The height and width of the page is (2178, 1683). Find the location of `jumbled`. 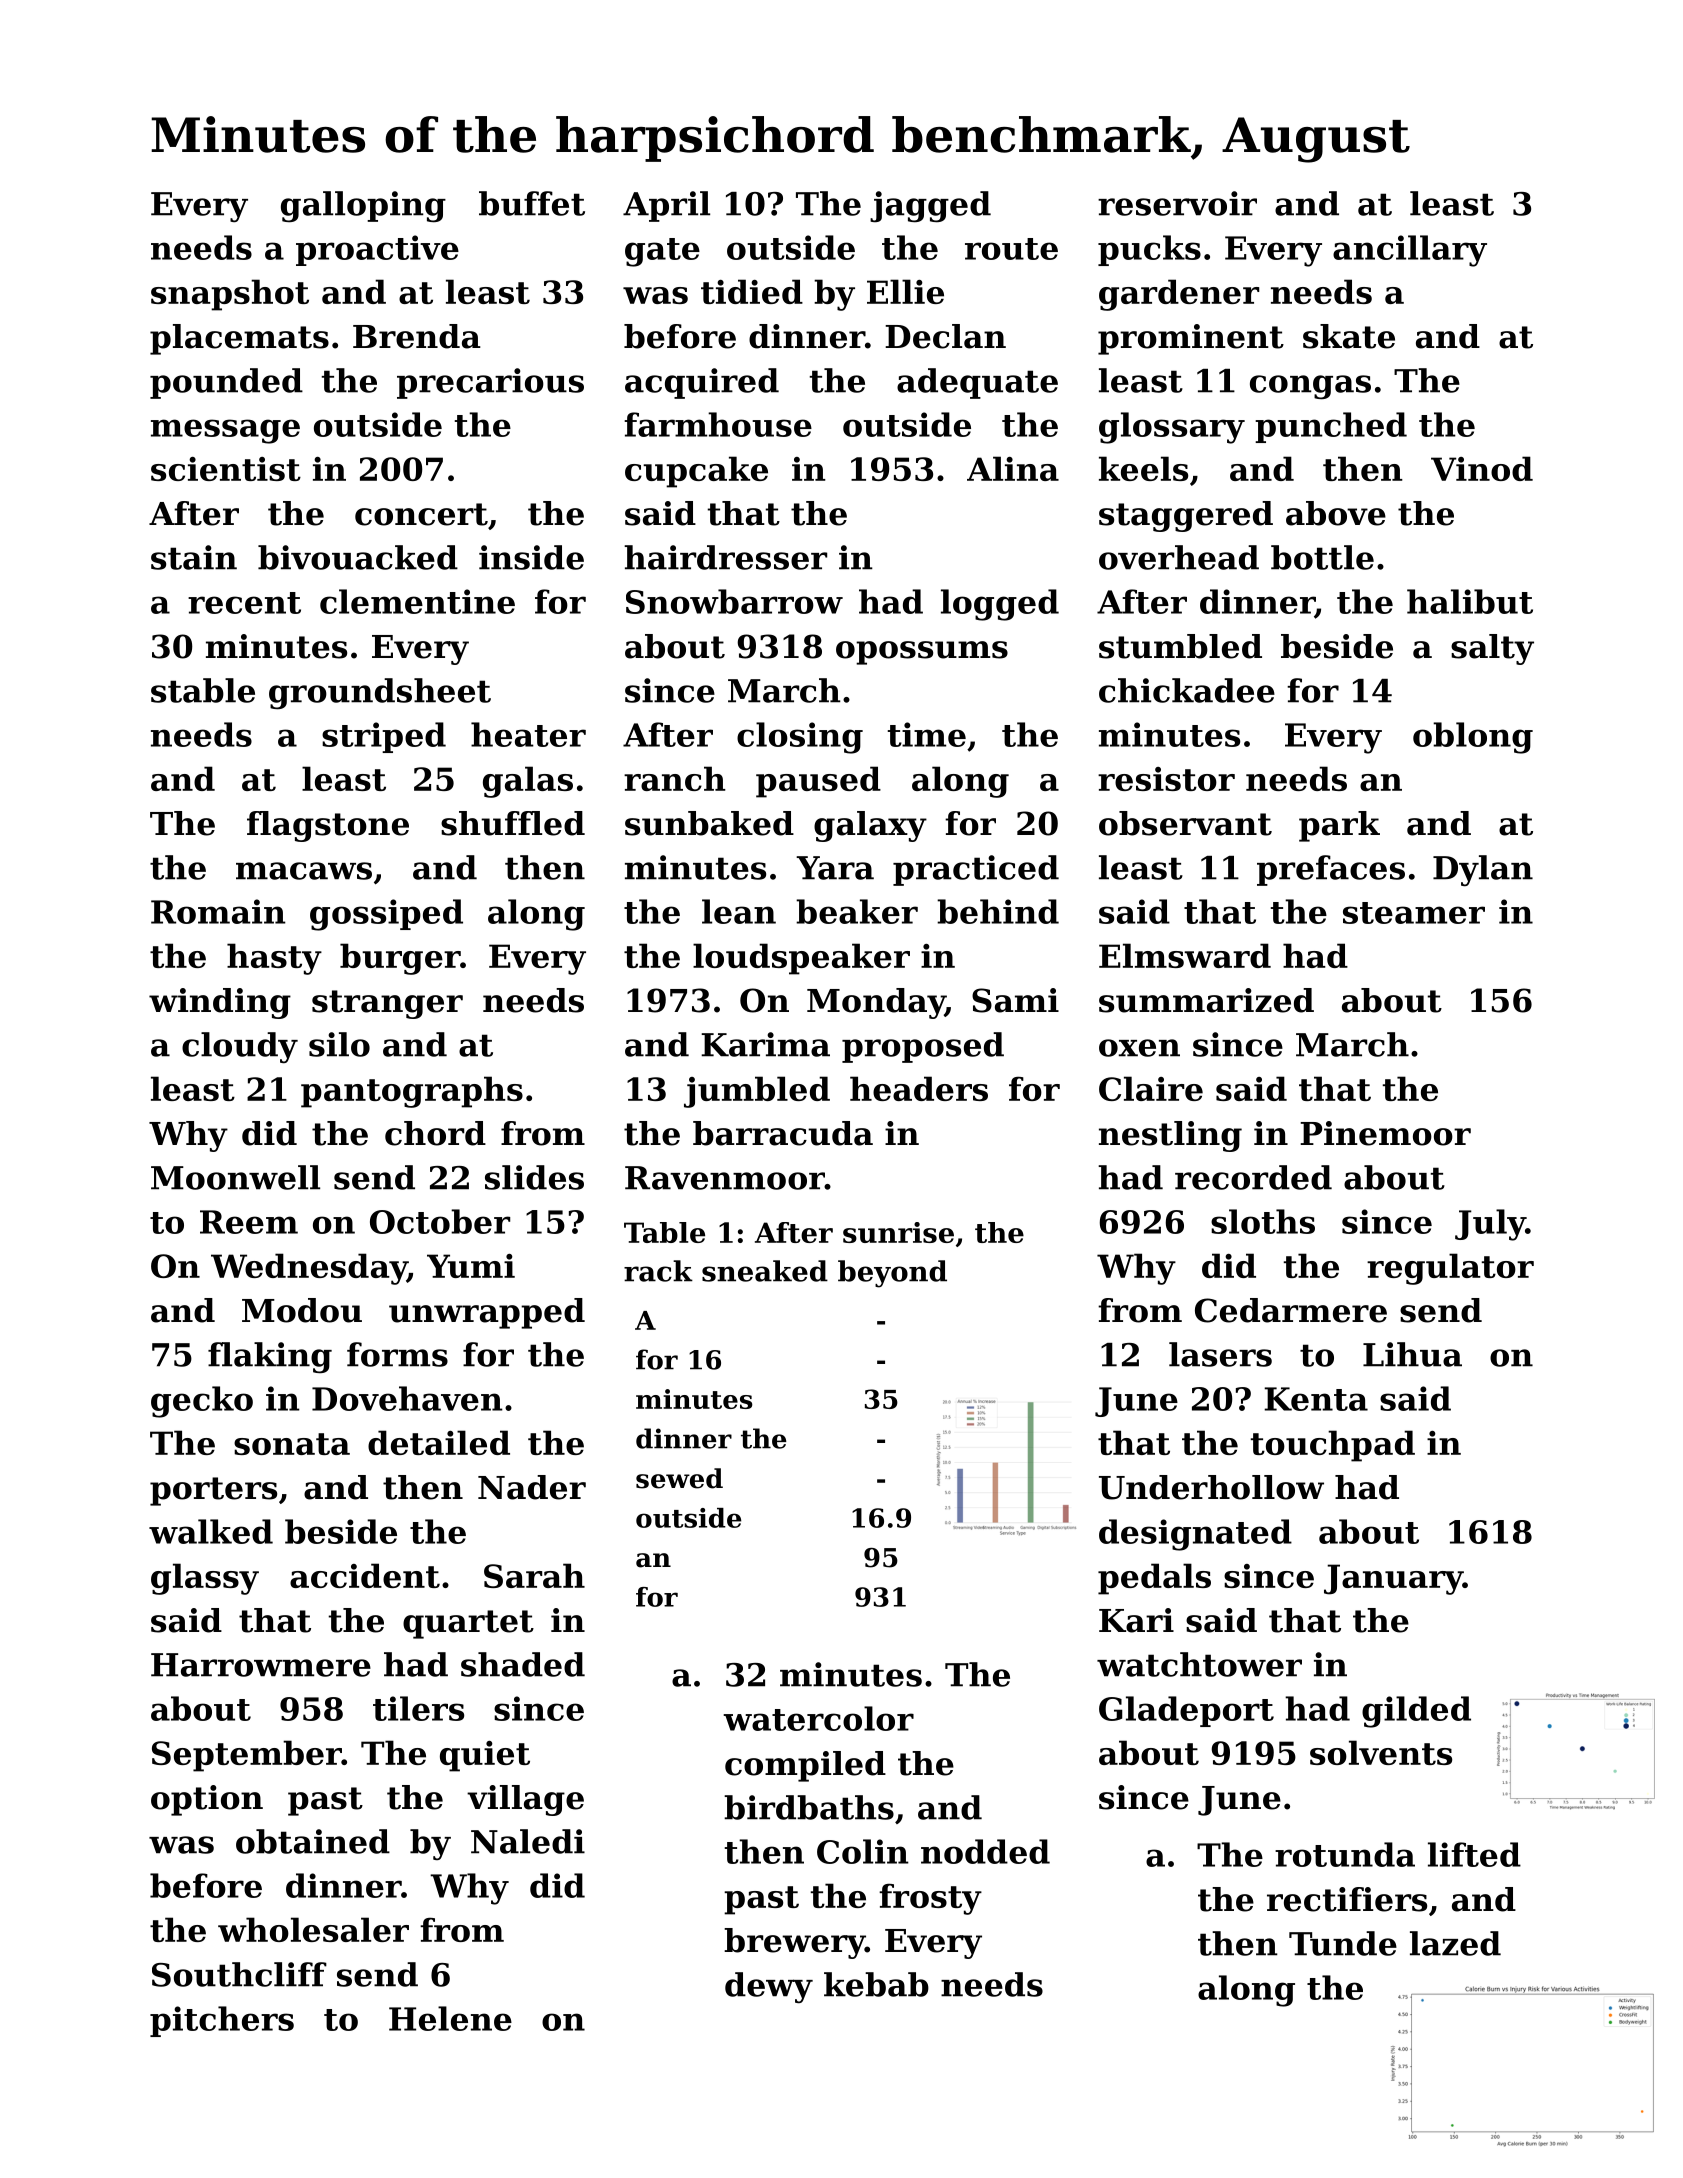

jumbled is located at coordinates (757, 1092).
